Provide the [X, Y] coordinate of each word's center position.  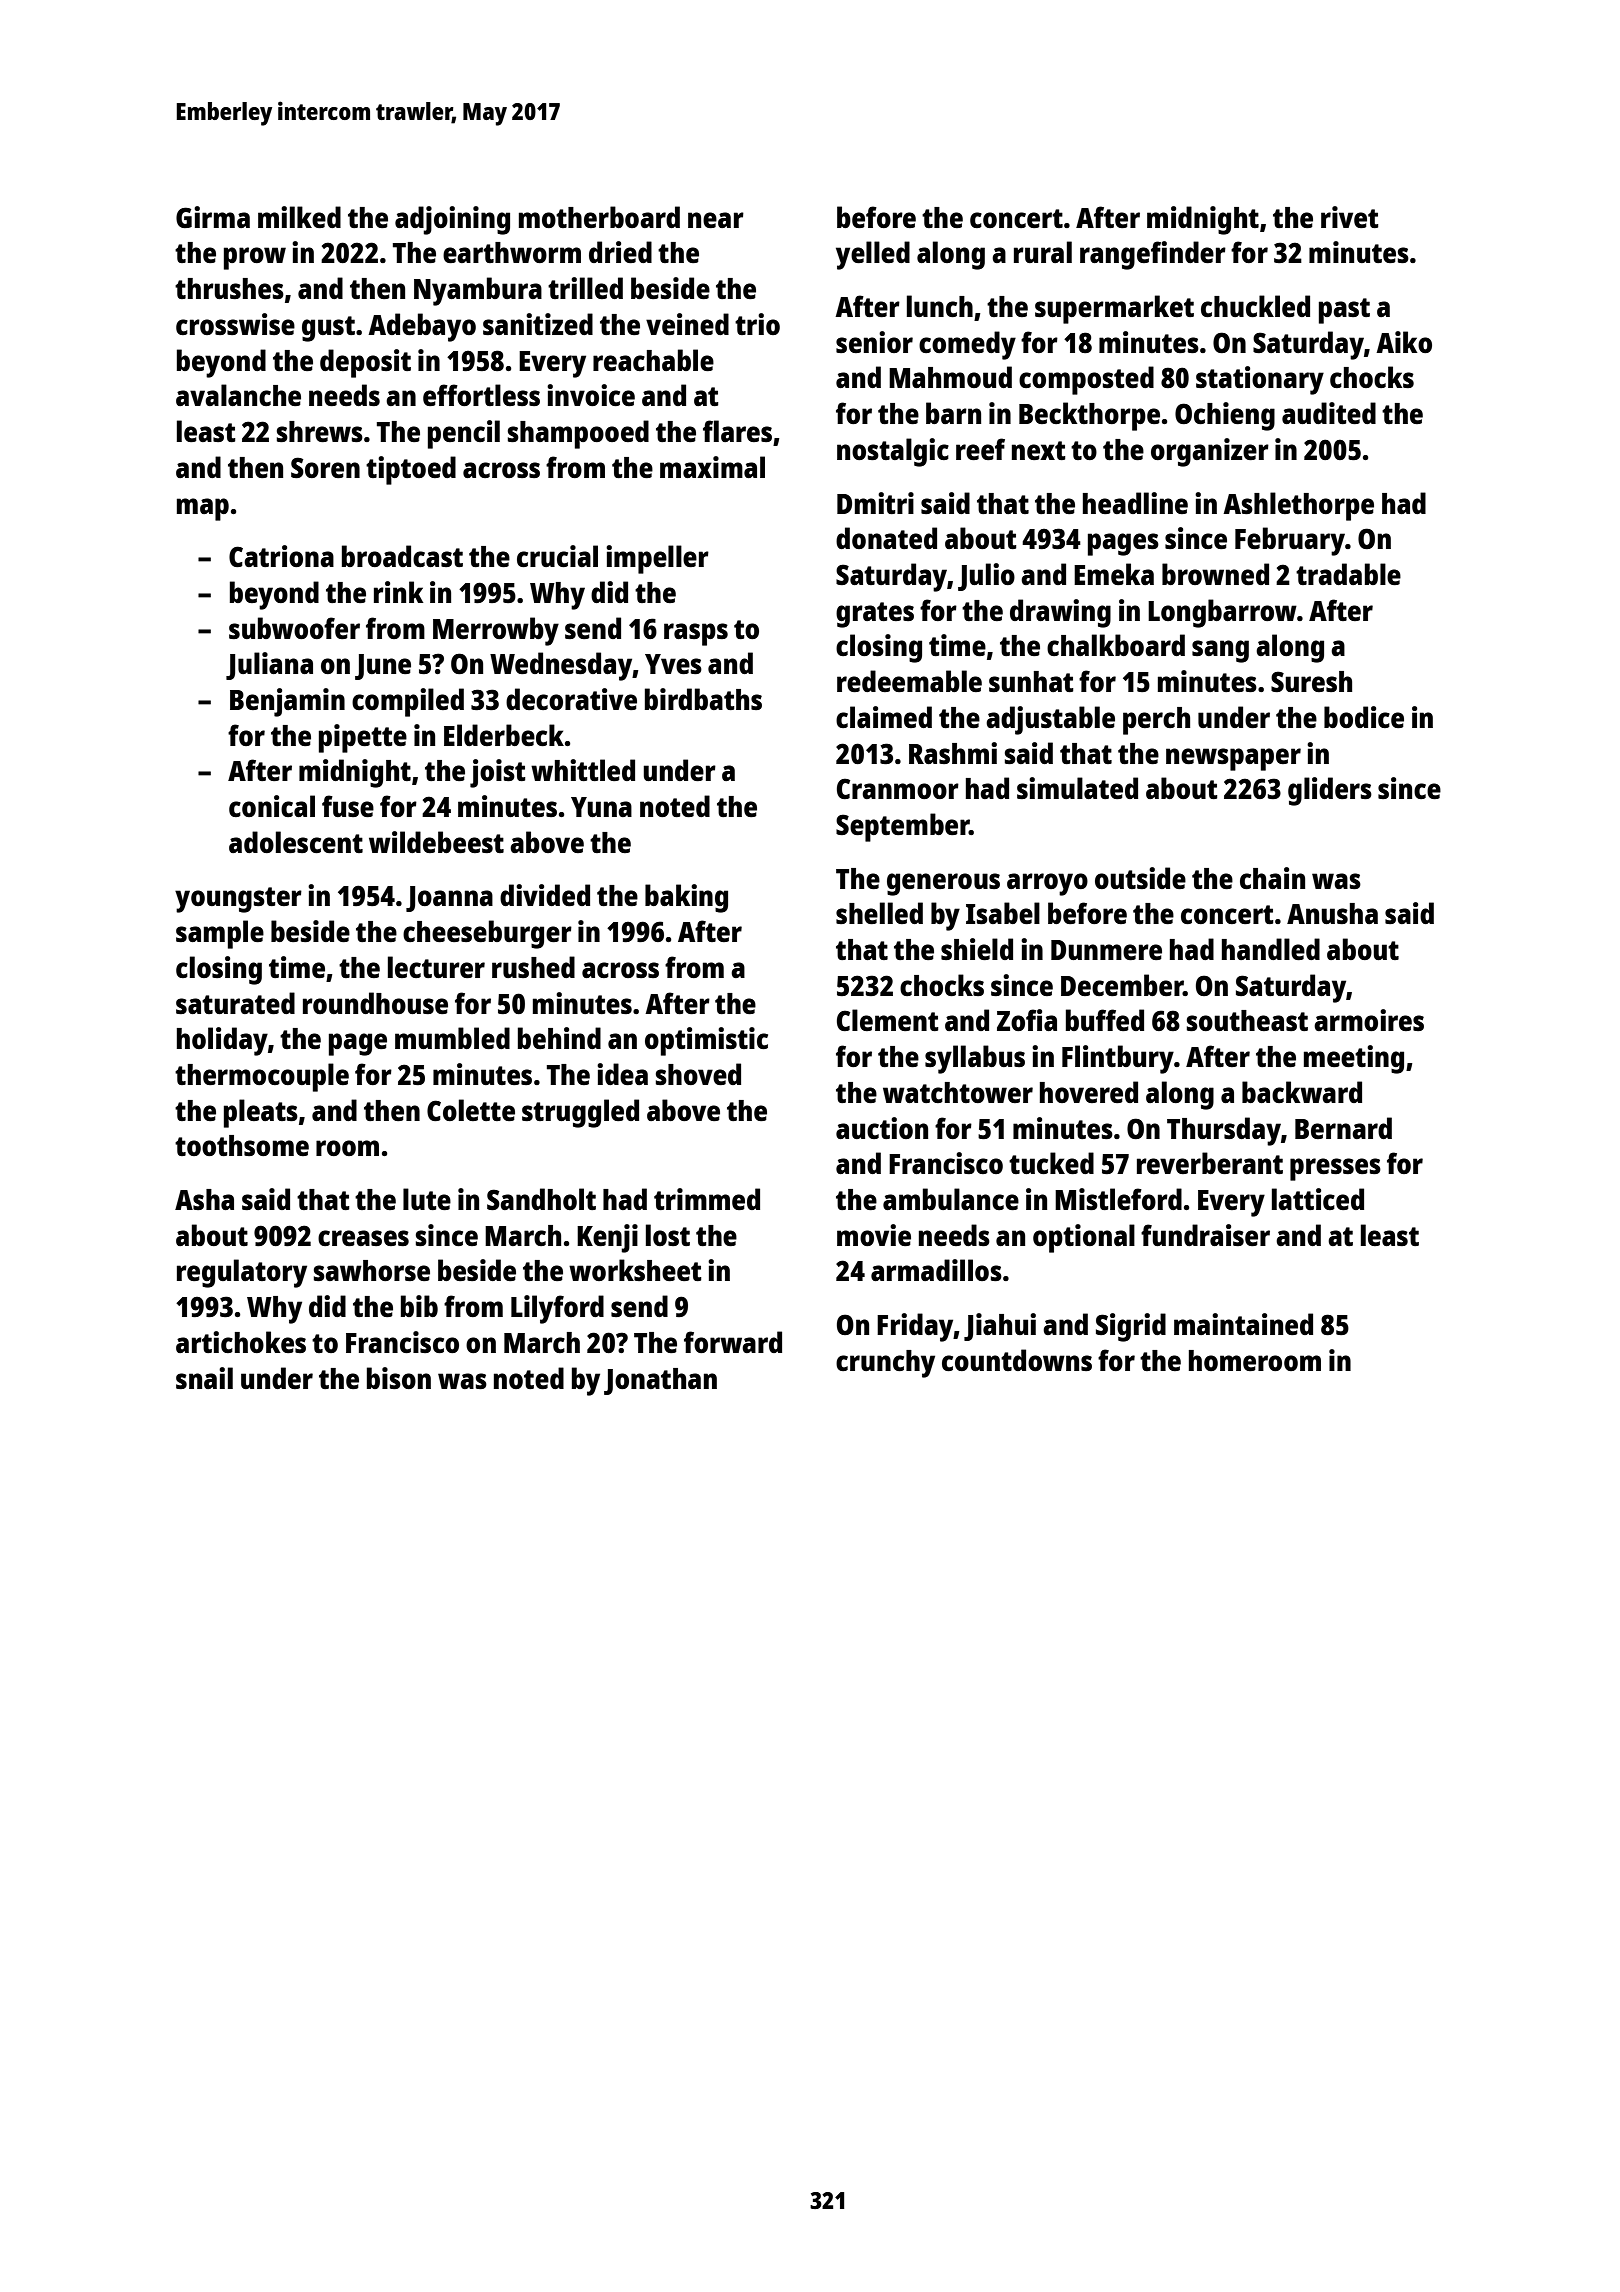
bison [399, 1378]
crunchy [885, 1364]
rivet [1350, 217]
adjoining [452, 220]
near [716, 220]
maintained [1243, 1324]
